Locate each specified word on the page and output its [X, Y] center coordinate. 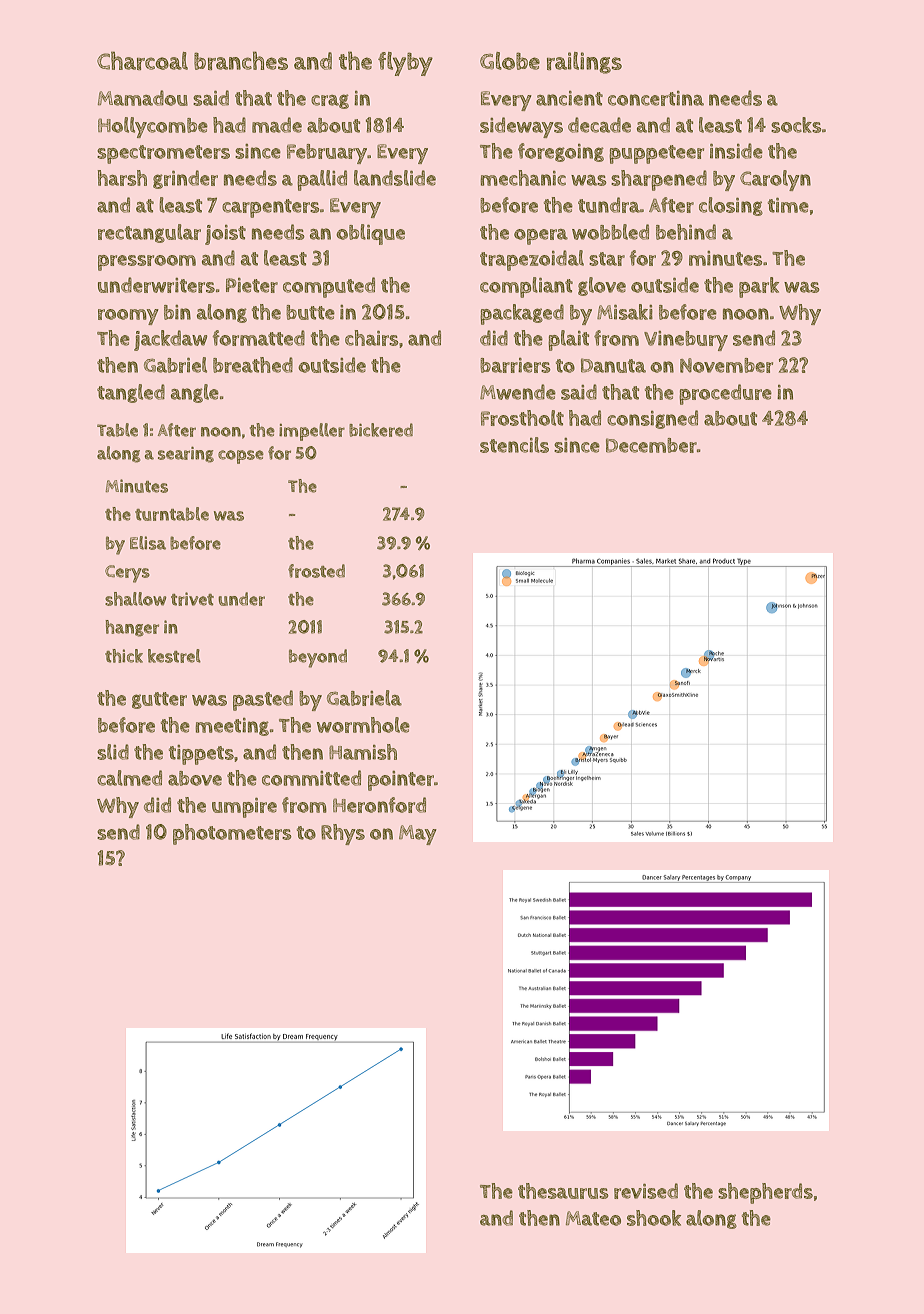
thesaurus [563, 1191]
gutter [159, 700]
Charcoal [142, 60]
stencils [514, 445]
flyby [405, 64]
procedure [725, 394]
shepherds [765, 1193]
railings [584, 63]
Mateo [593, 1218]
